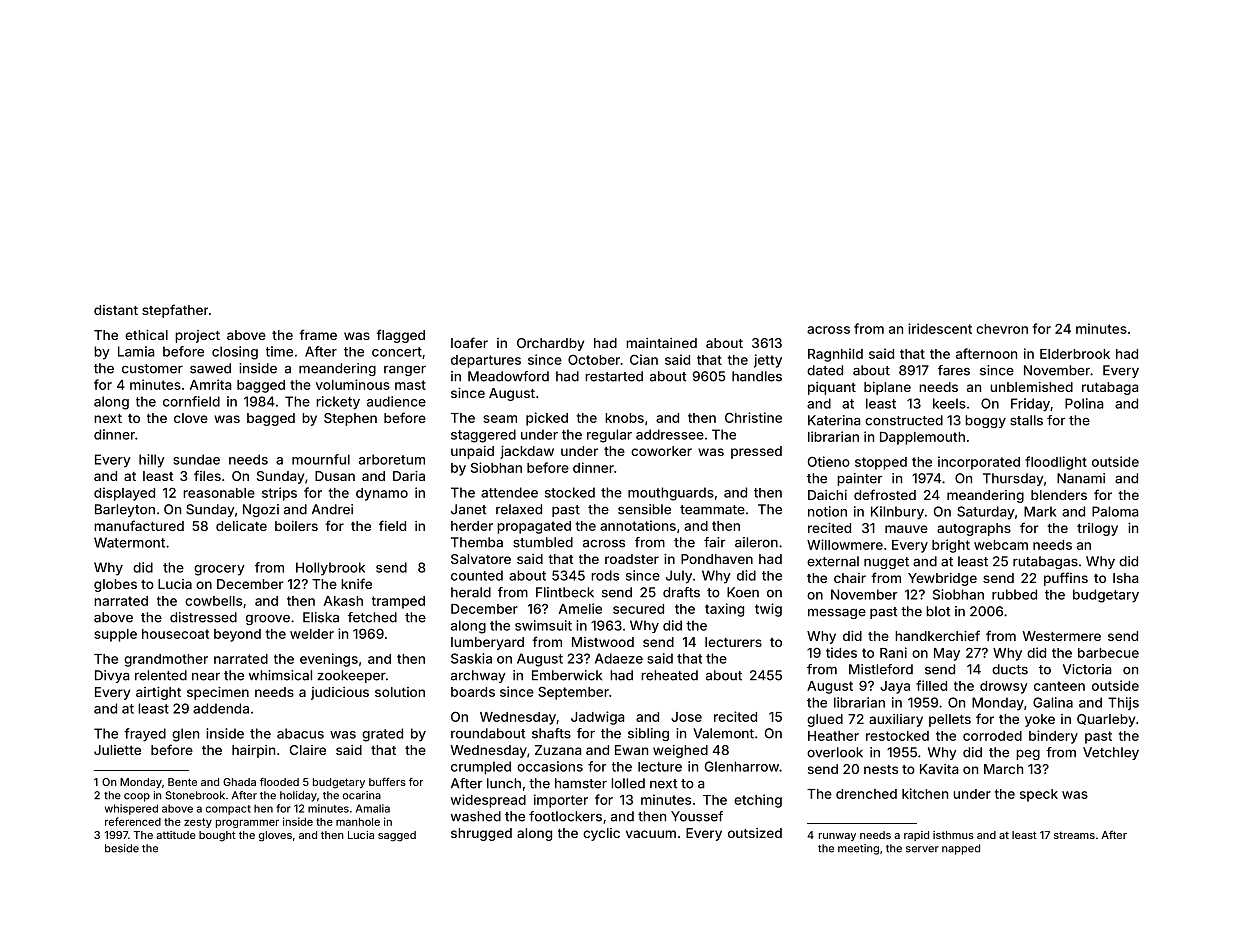  What do you see at coordinates (1074, 835) in the screenshot?
I see `streams` at bounding box center [1074, 835].
